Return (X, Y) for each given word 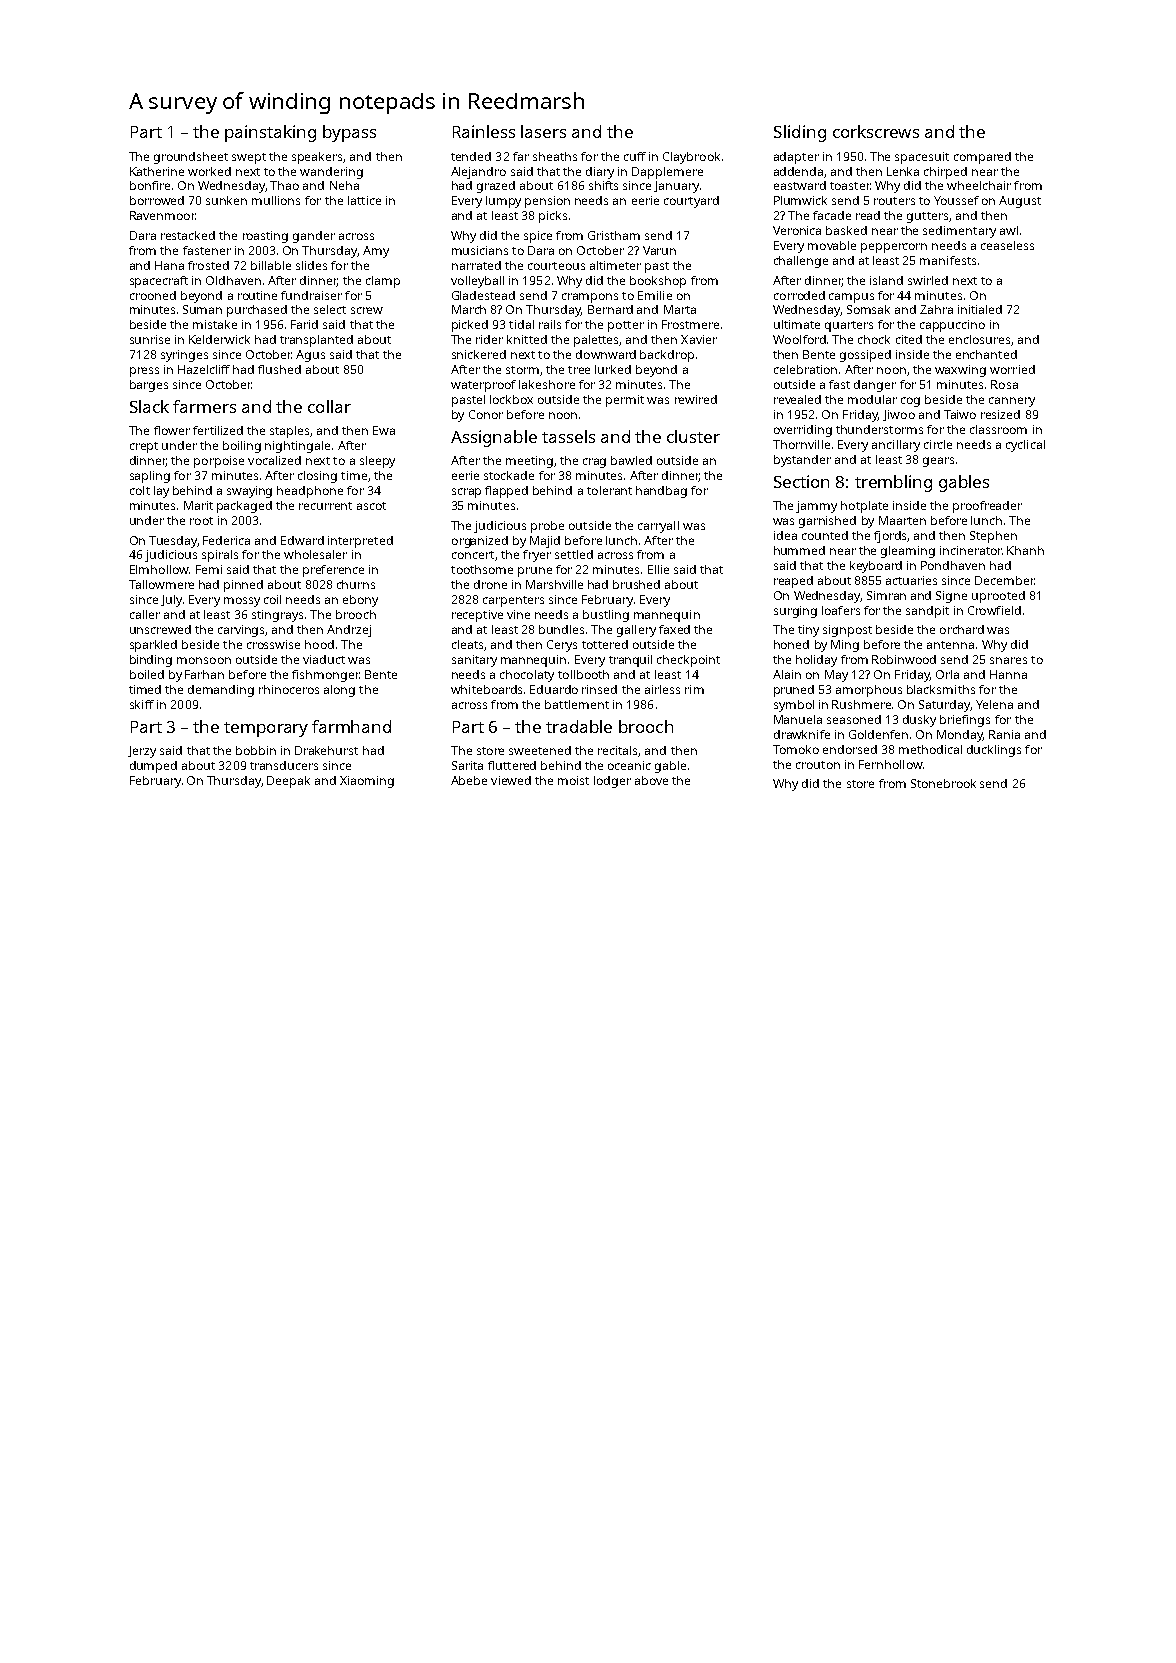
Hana (169, 265)
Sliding (800, 133)
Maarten (902, 520)
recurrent (325, 506)
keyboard (876, 567)
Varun (659, 250)
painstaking (270, 133)
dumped (153, 767)
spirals (220, 556)
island (886, 280)
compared (982, 158)
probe (547, 527)
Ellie (658, 569)
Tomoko (796, 749)
